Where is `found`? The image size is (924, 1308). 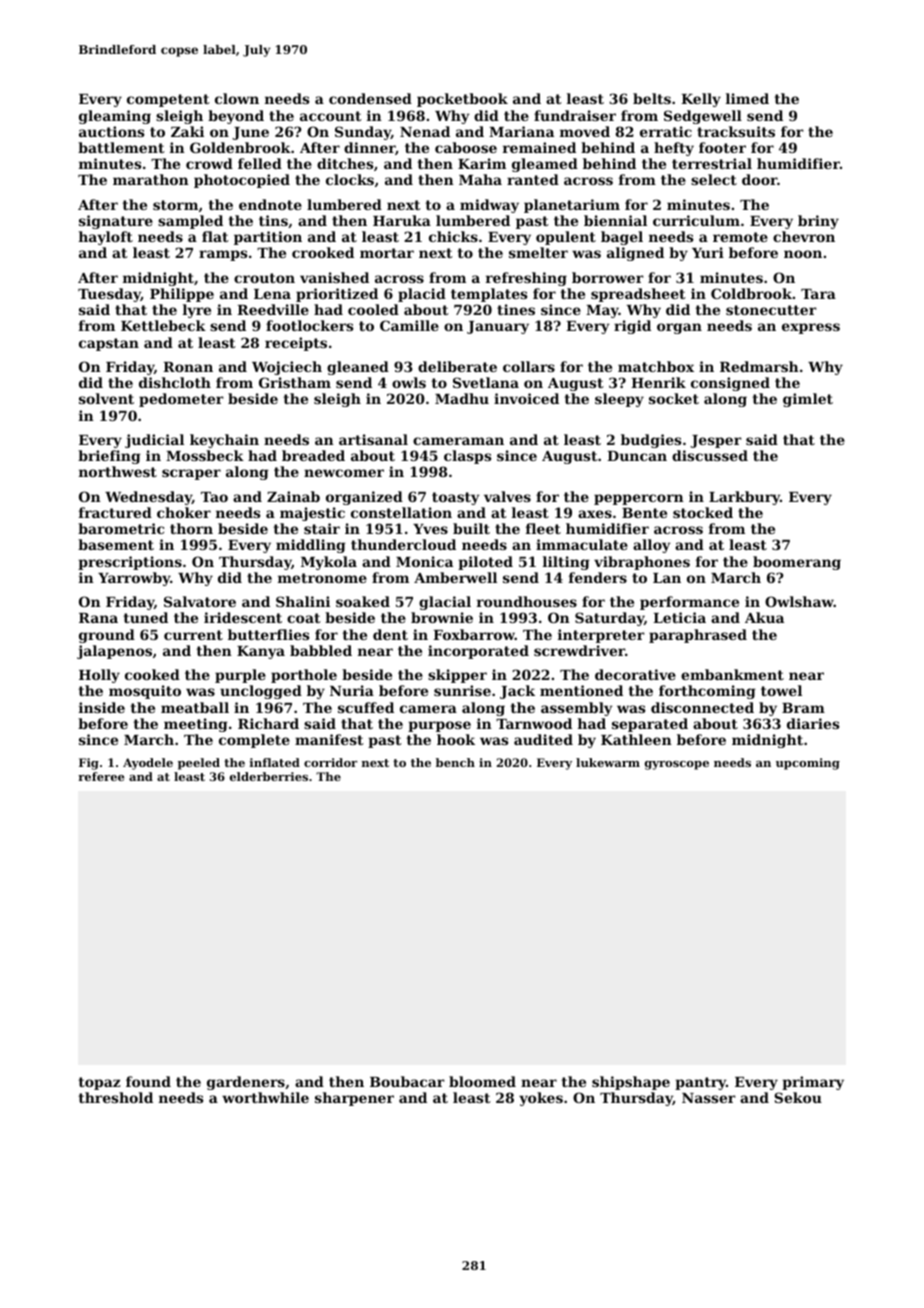 found is located at coordinates (148, 1081).
